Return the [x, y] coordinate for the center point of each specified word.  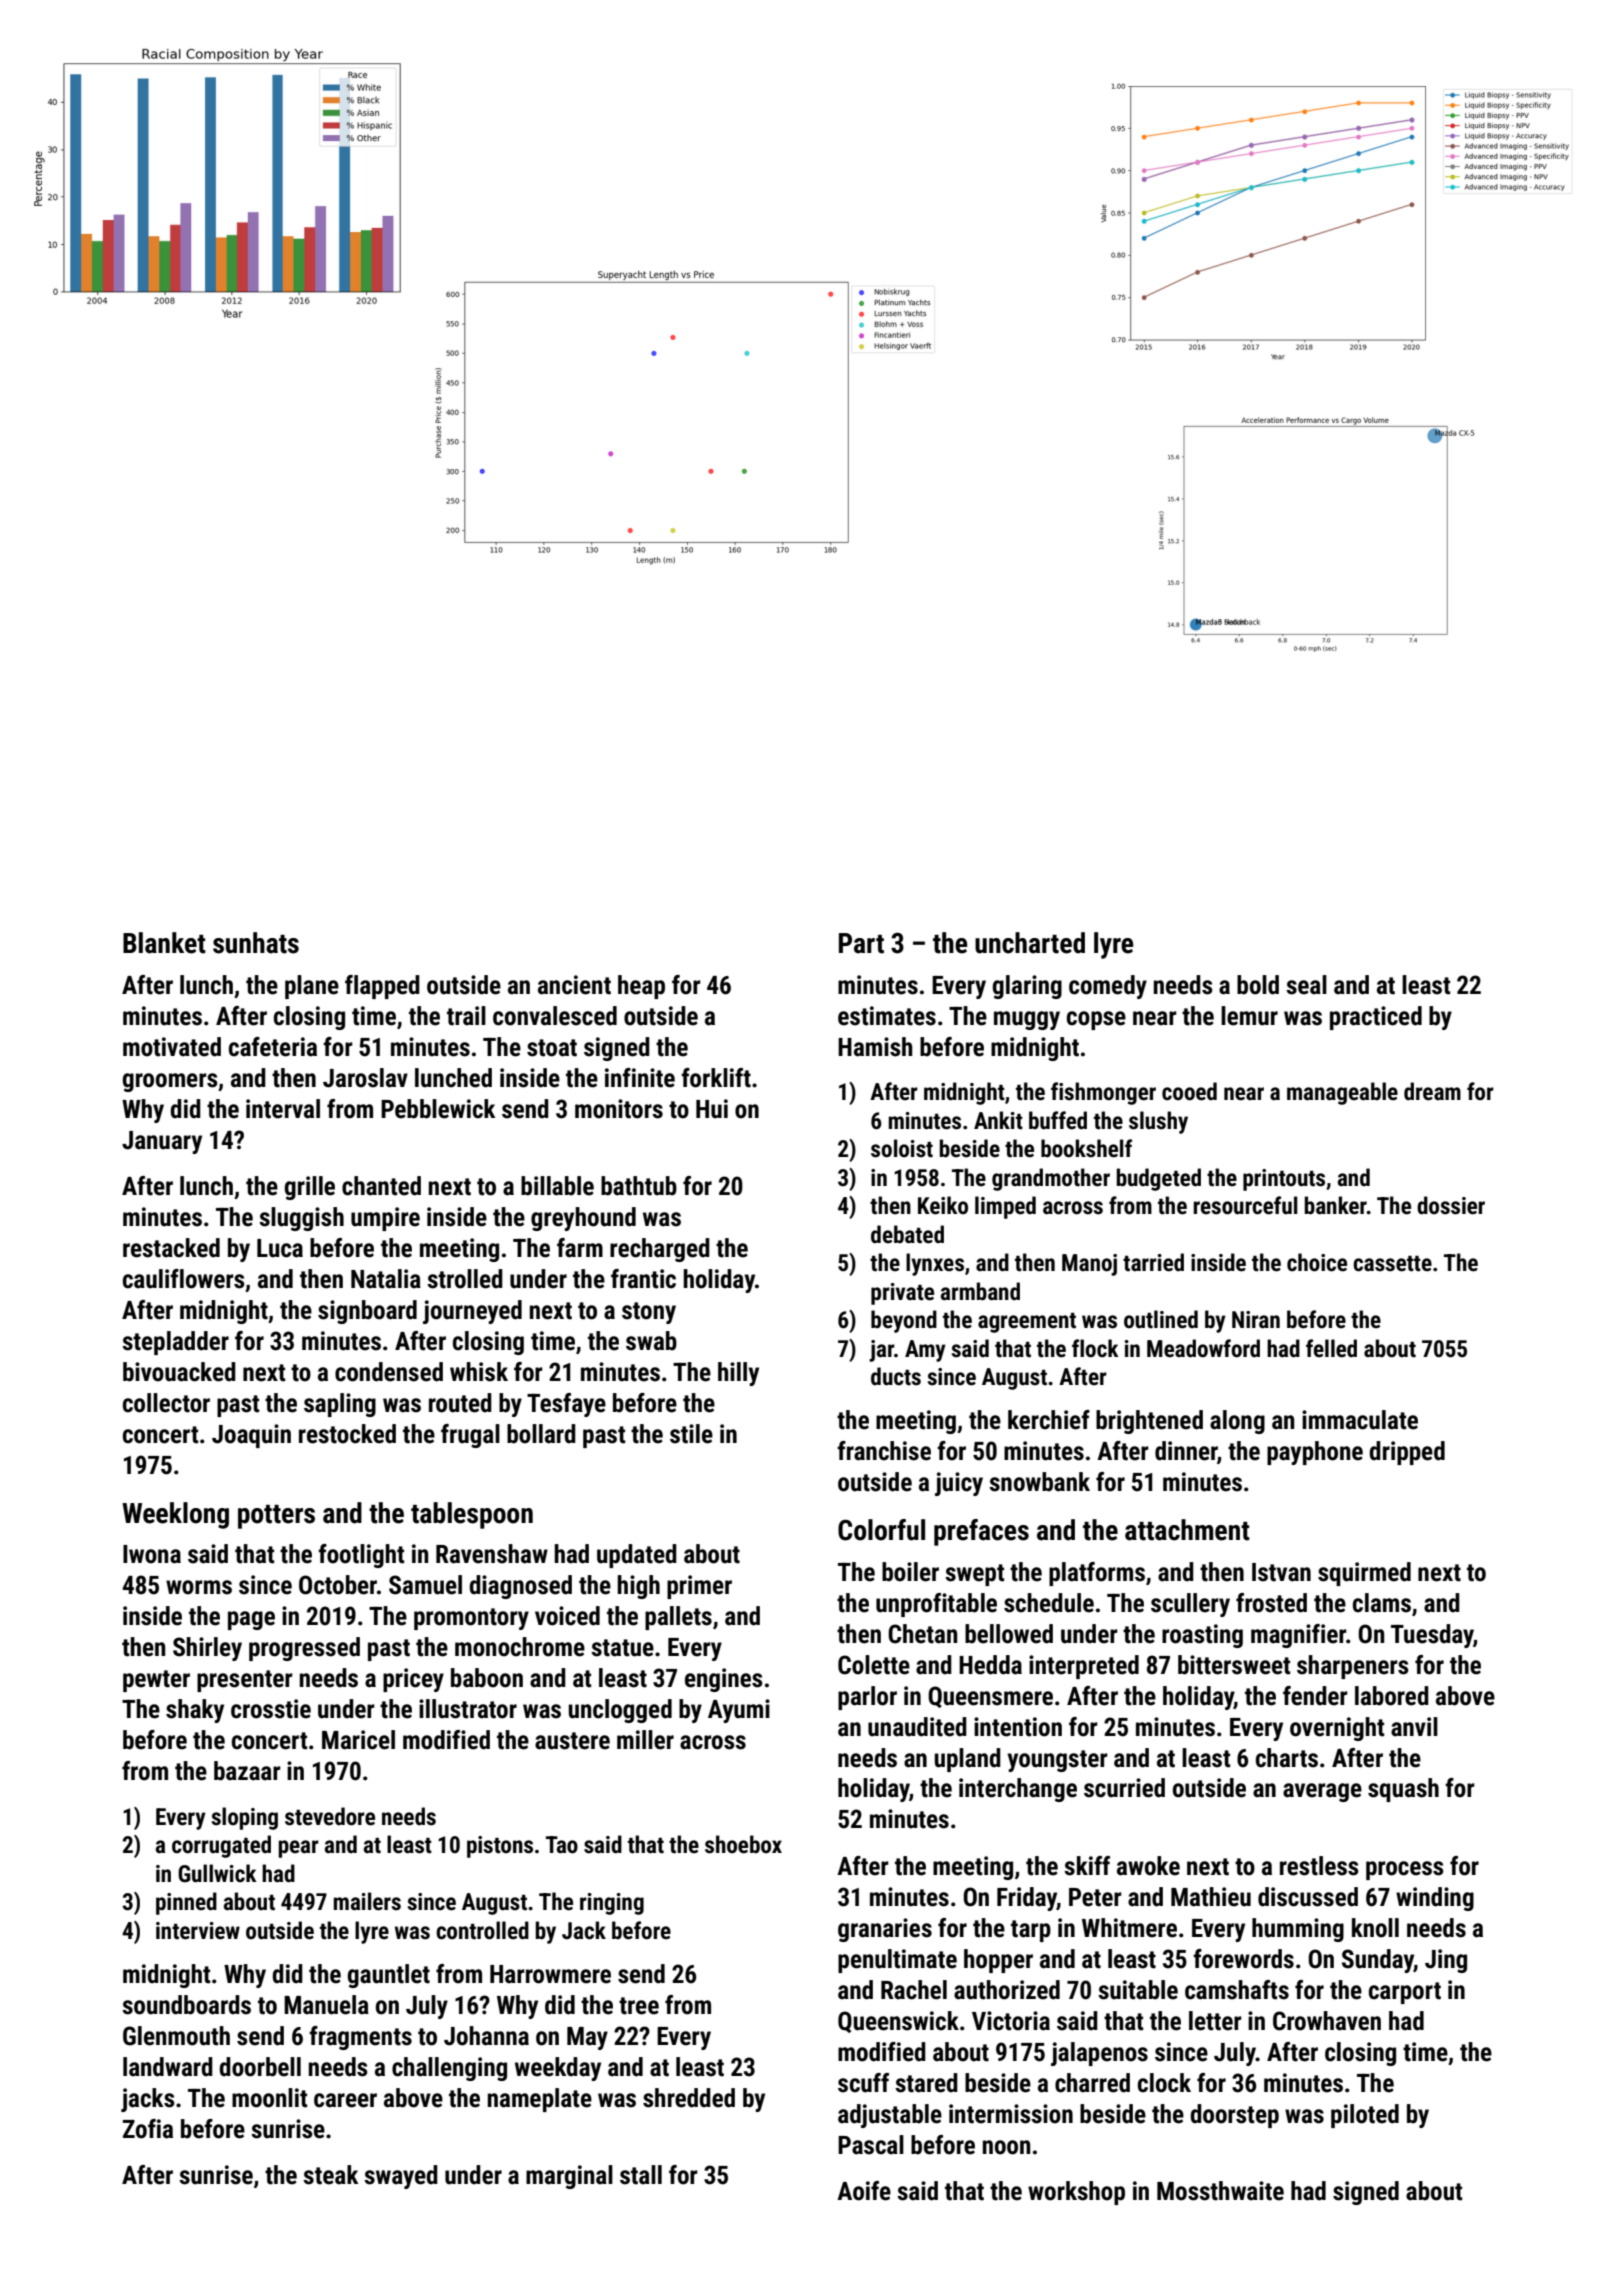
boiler [910, 1572]
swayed [401, 2177]
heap [641, 987]
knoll [1375, 1928]
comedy [1108, 987]
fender [1315, 1696]
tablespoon [472, 1515]
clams [1382, 1603]
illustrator [468, 1709]
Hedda [990, 1665]
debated [907, 1234]
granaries [885, 1930]
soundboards [186, 2005]
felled [1331, 1348]
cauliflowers [184, 1279]
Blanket [164, 943]
